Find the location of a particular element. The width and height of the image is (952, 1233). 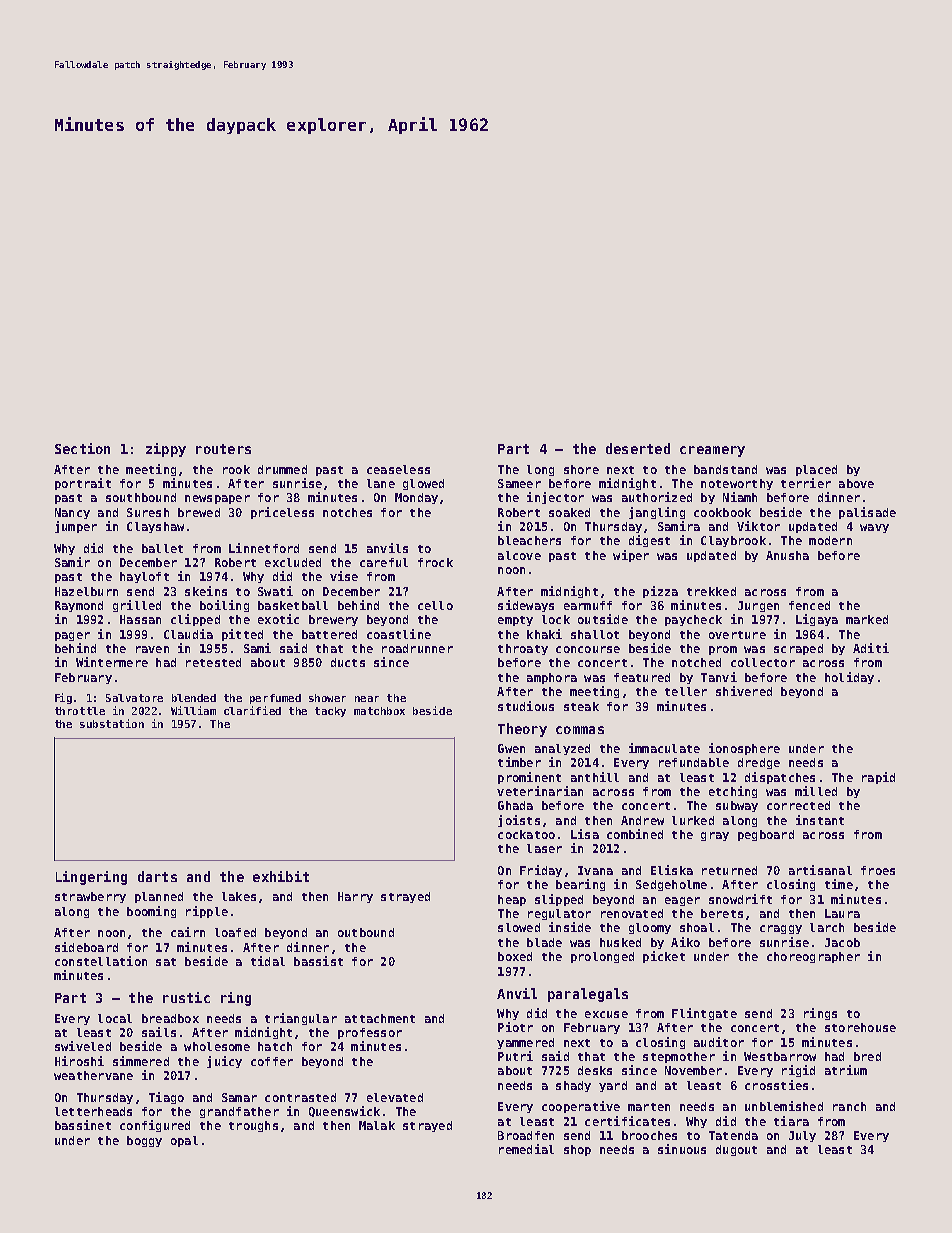

boggy is located at coordinates (144, 1141).
